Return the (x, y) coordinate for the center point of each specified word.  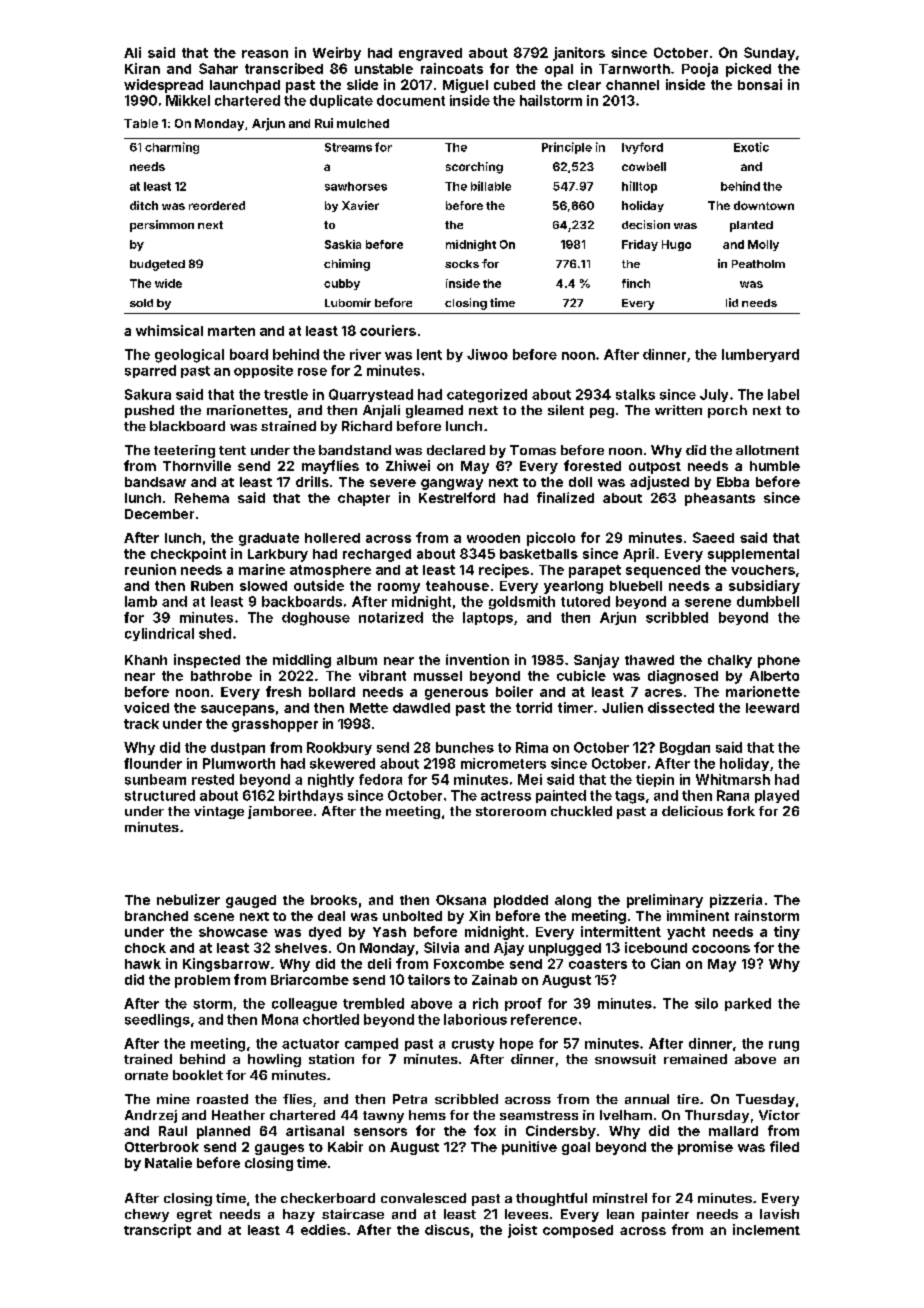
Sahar (218, 68)
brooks (334, 900)
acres (663, 693)
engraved (430, 54)
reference (544, 1019)
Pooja (700, 70)
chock (145, 948)
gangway (452, 484)
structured (160, 795)
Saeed (713, 537)
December (159, 514)
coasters (598, 964)
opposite (263, 371)
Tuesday (765, 1100)
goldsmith (522, 603)
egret (194, 1216)
